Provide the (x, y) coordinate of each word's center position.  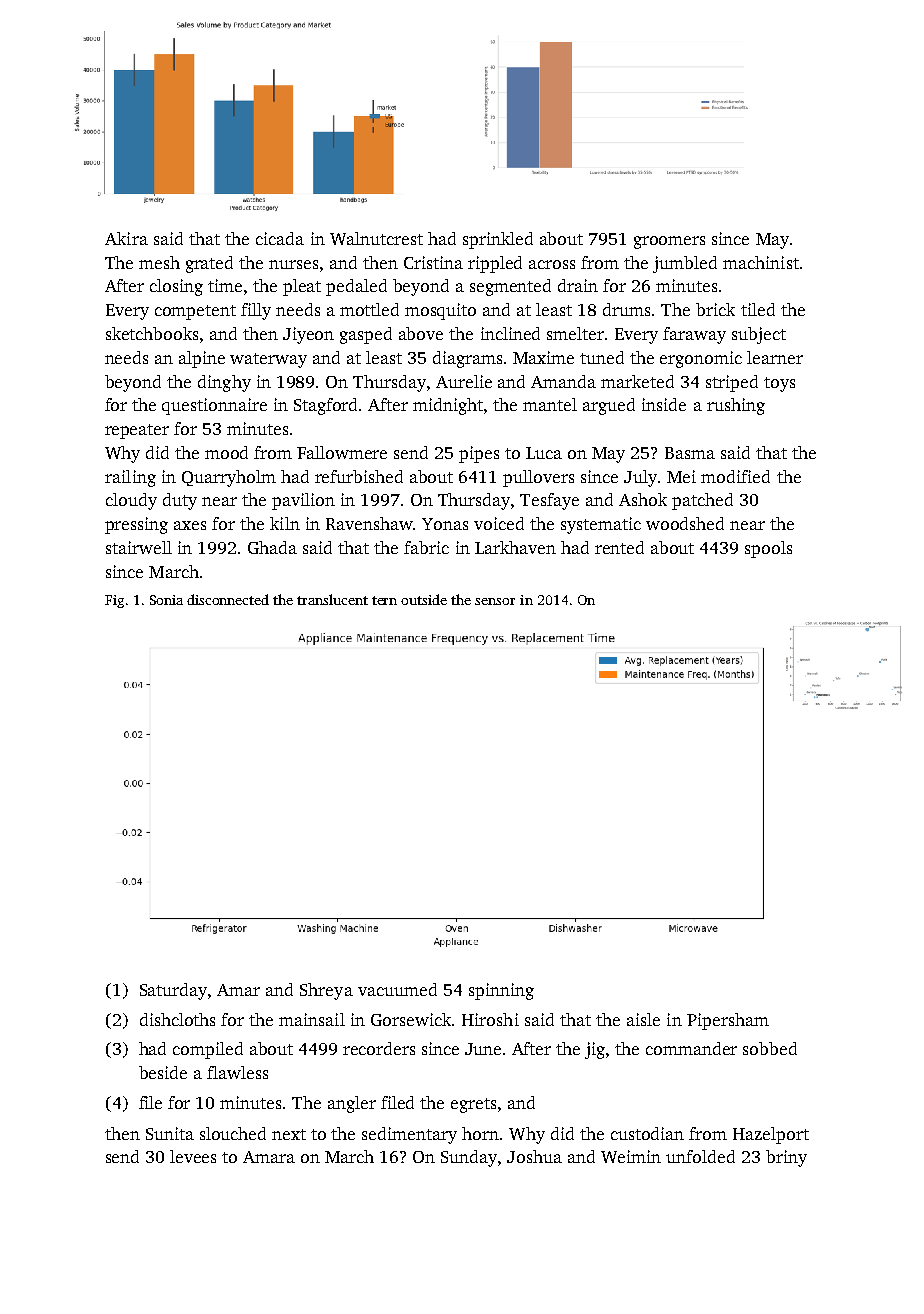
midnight (448, 406)
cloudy (131, 501)
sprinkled (498, 240)
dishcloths (177, 1019)
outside (424, 599)
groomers (669, 242)
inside (664, 404)
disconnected (228, 599)
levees (193, 1156)
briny (786, 1158)
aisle (643, 1019)
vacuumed (397, 989)
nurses (293, 264)
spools (768, 549)
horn (480, 1133)
